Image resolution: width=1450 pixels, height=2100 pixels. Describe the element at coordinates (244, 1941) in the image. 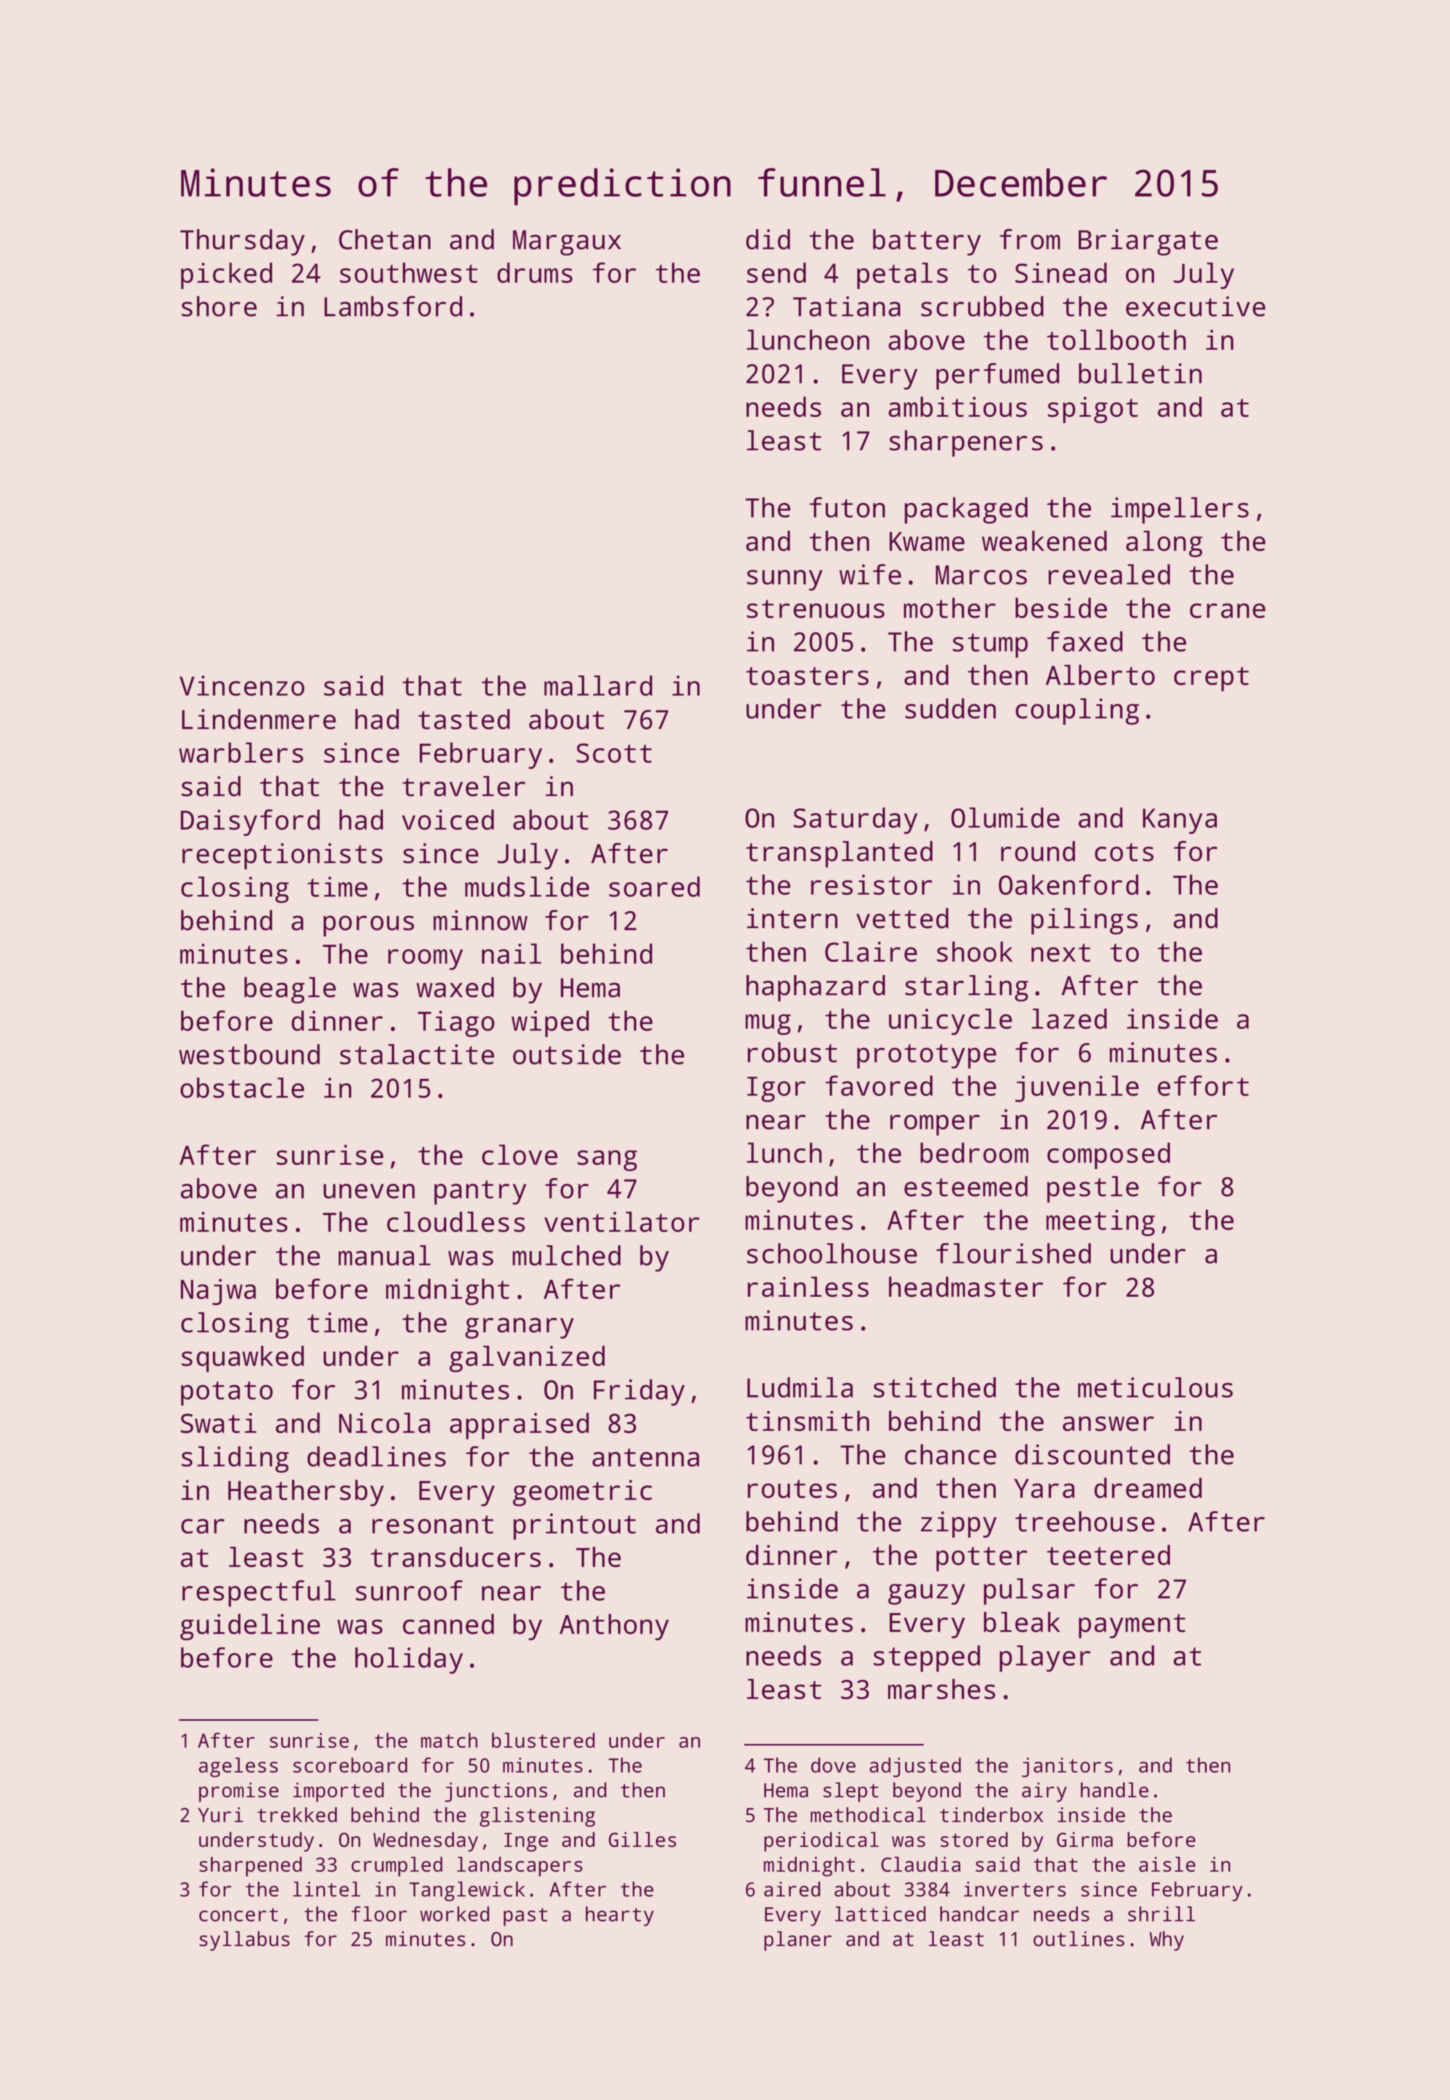

I see `syllabus` at that location.
